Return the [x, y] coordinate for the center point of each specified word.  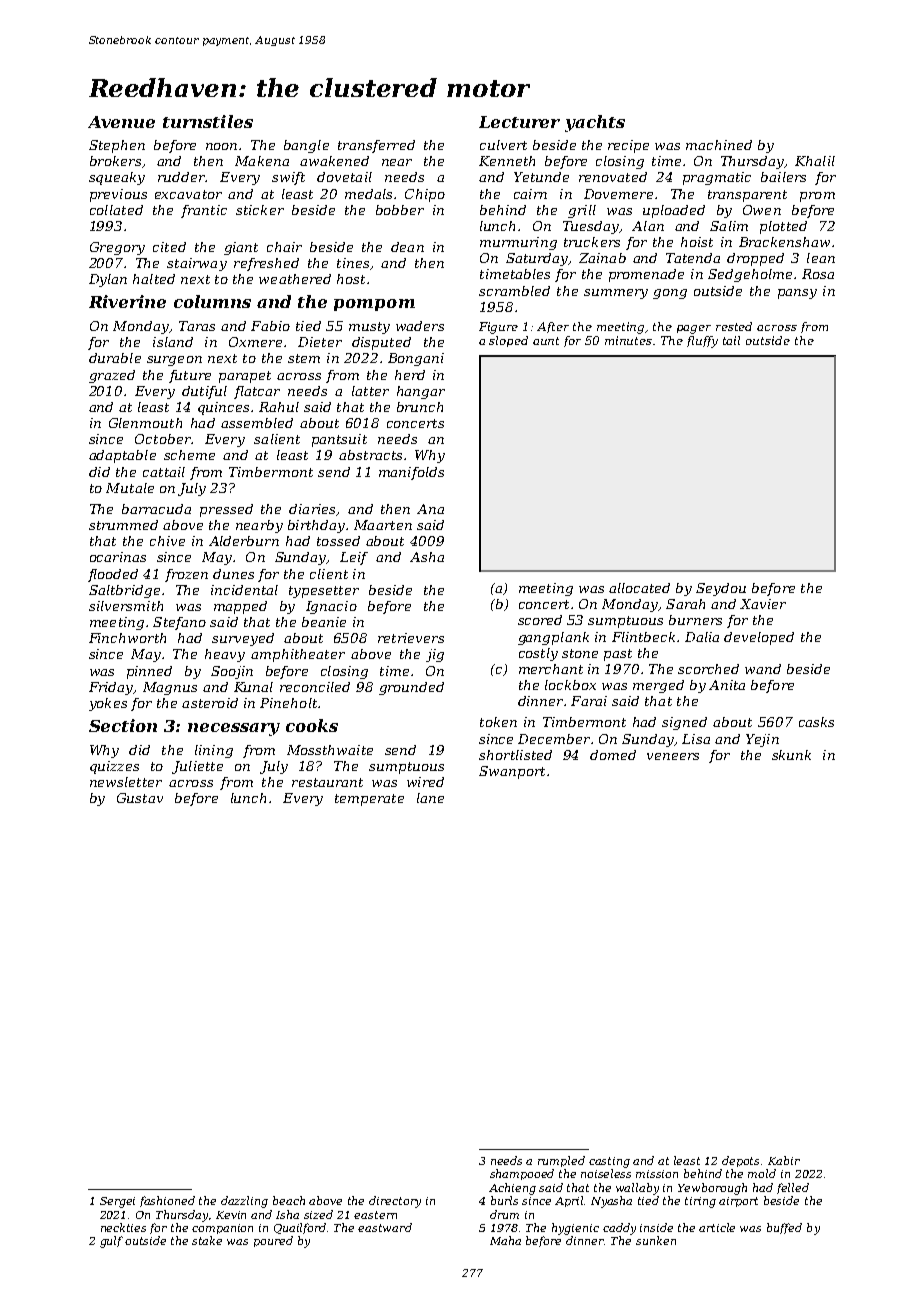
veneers [673, 756]
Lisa [696, 739]
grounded [411, 688]
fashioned [167, 1201]
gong [670, 294]
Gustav [140, 798]
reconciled [315, 687]
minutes [629, 340]
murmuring [518, 243]
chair [284, 247]
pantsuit [339, 440]
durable [115, 358]
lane [430, 798]
